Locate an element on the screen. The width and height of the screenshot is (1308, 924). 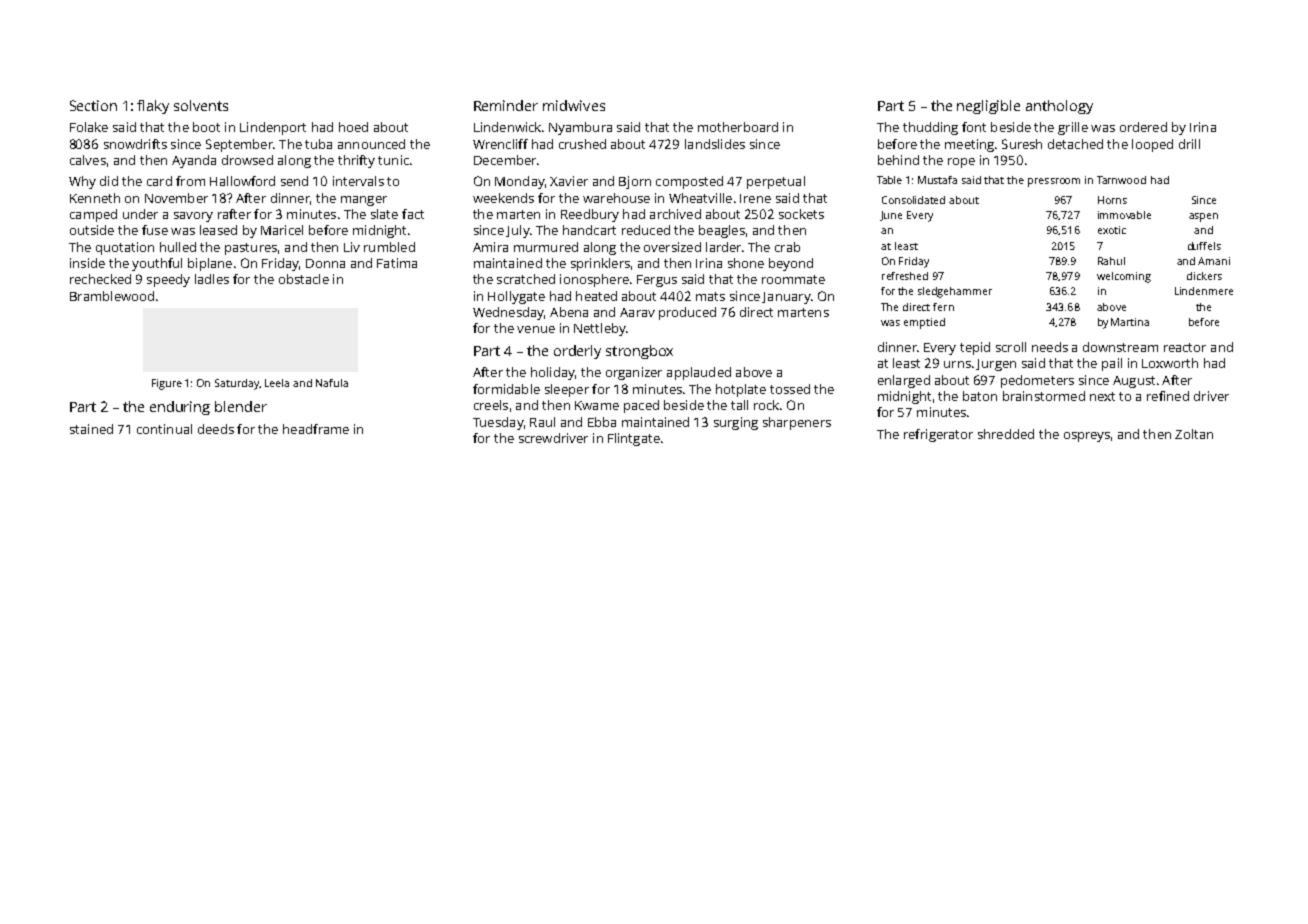
quotation is located at coordinates (125, 248).
